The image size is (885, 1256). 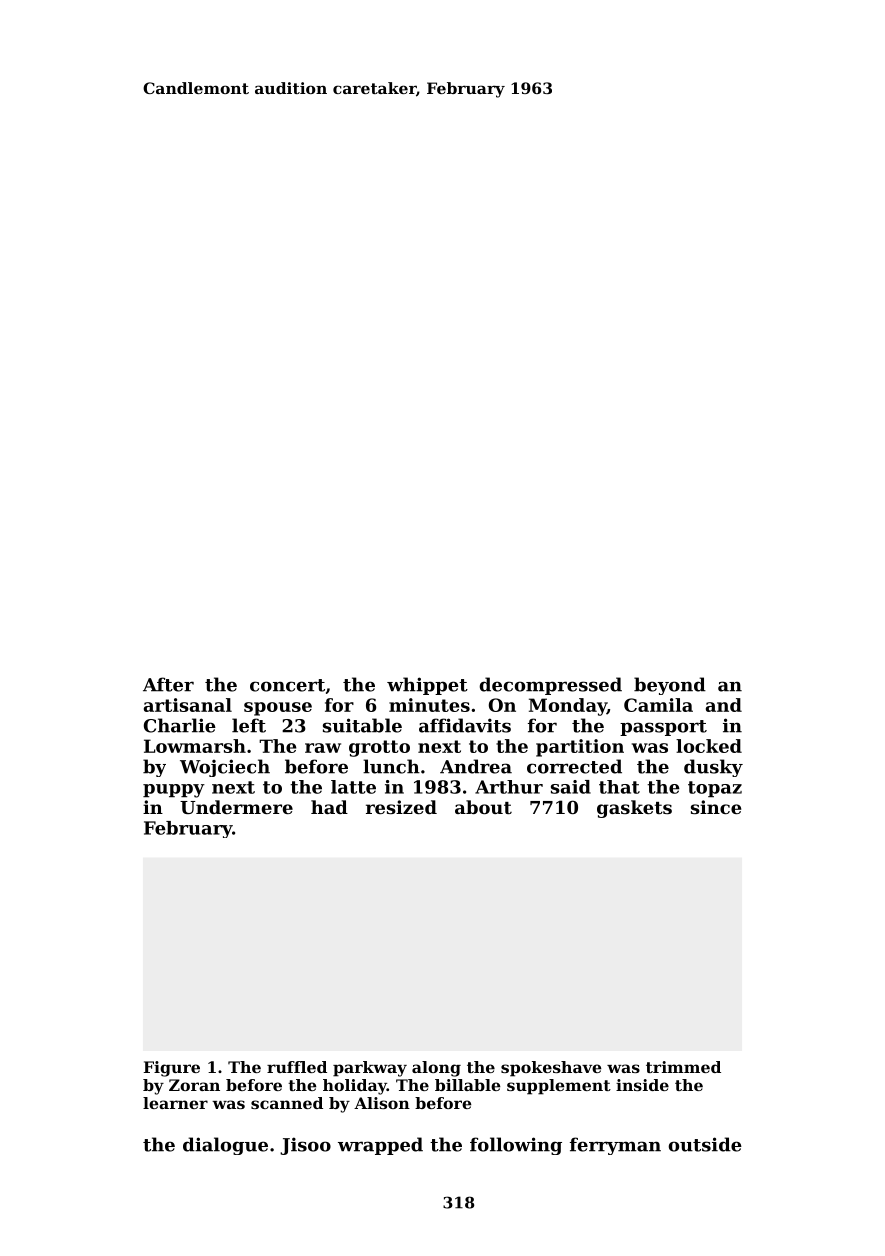 I want to click on Figure, so click(x=172, y=1069).
